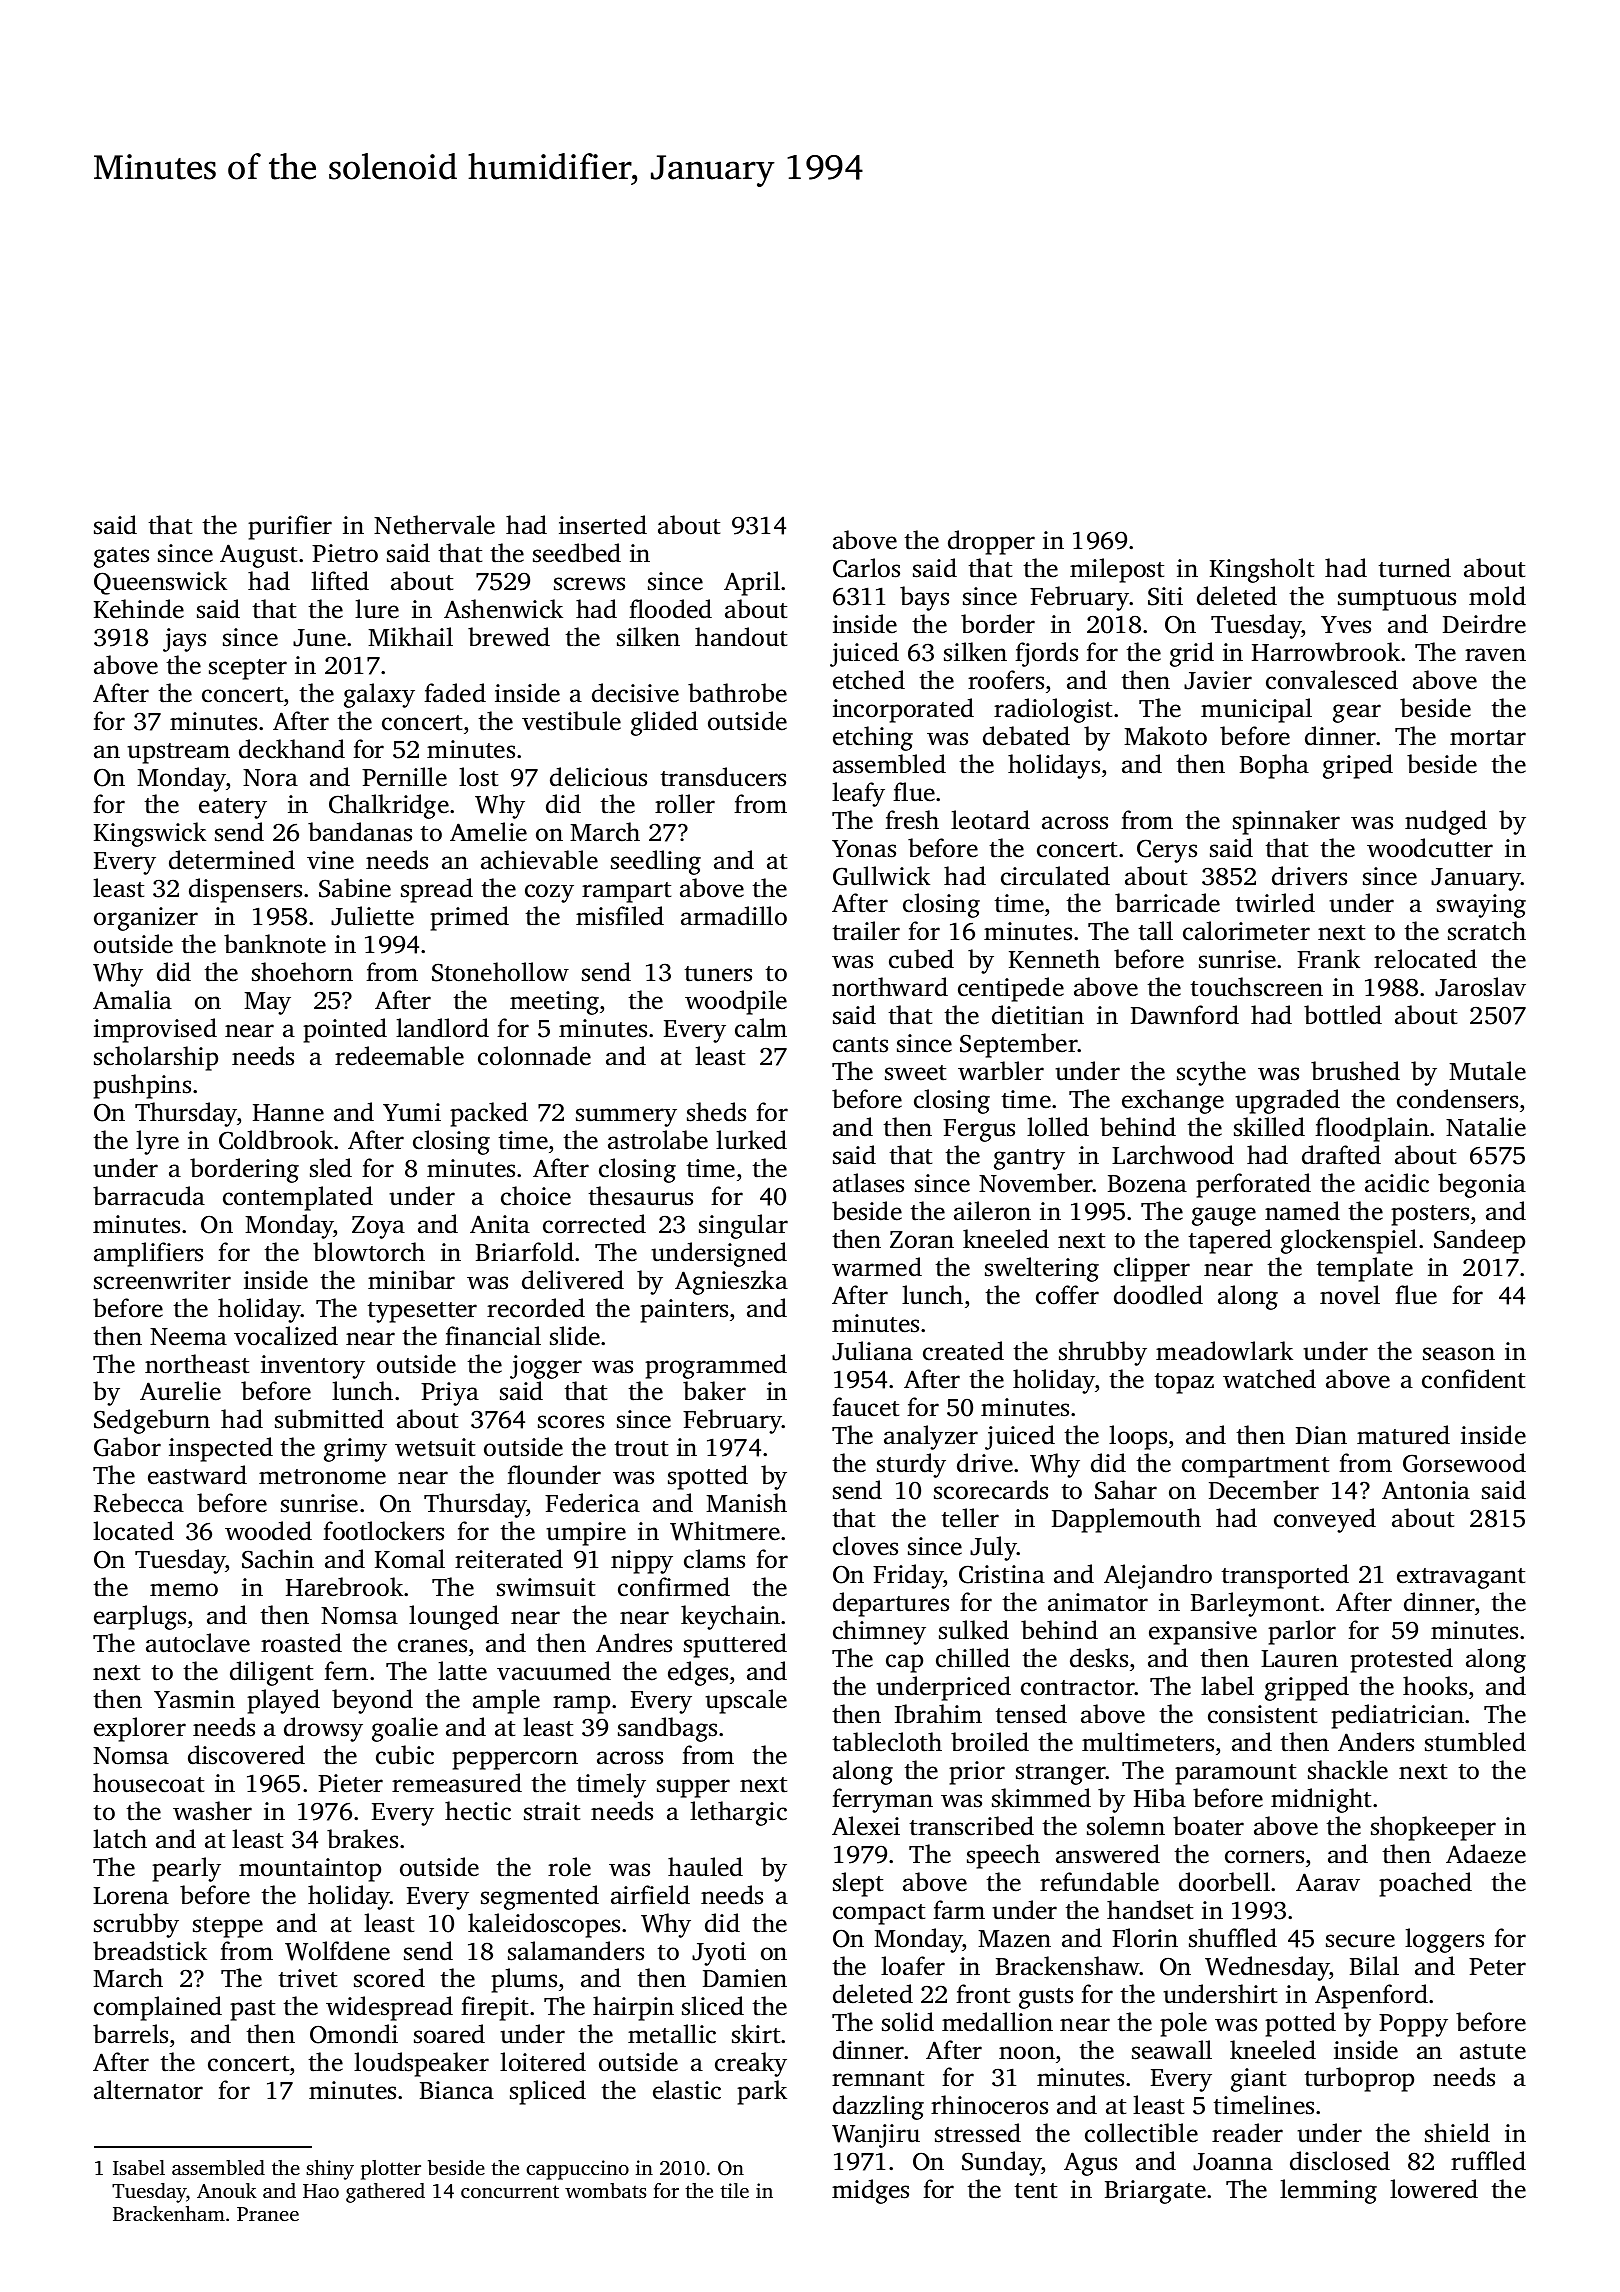  Describe the element at coordinates (603, 525) in the screenshot. I see `inserted` at that location.
